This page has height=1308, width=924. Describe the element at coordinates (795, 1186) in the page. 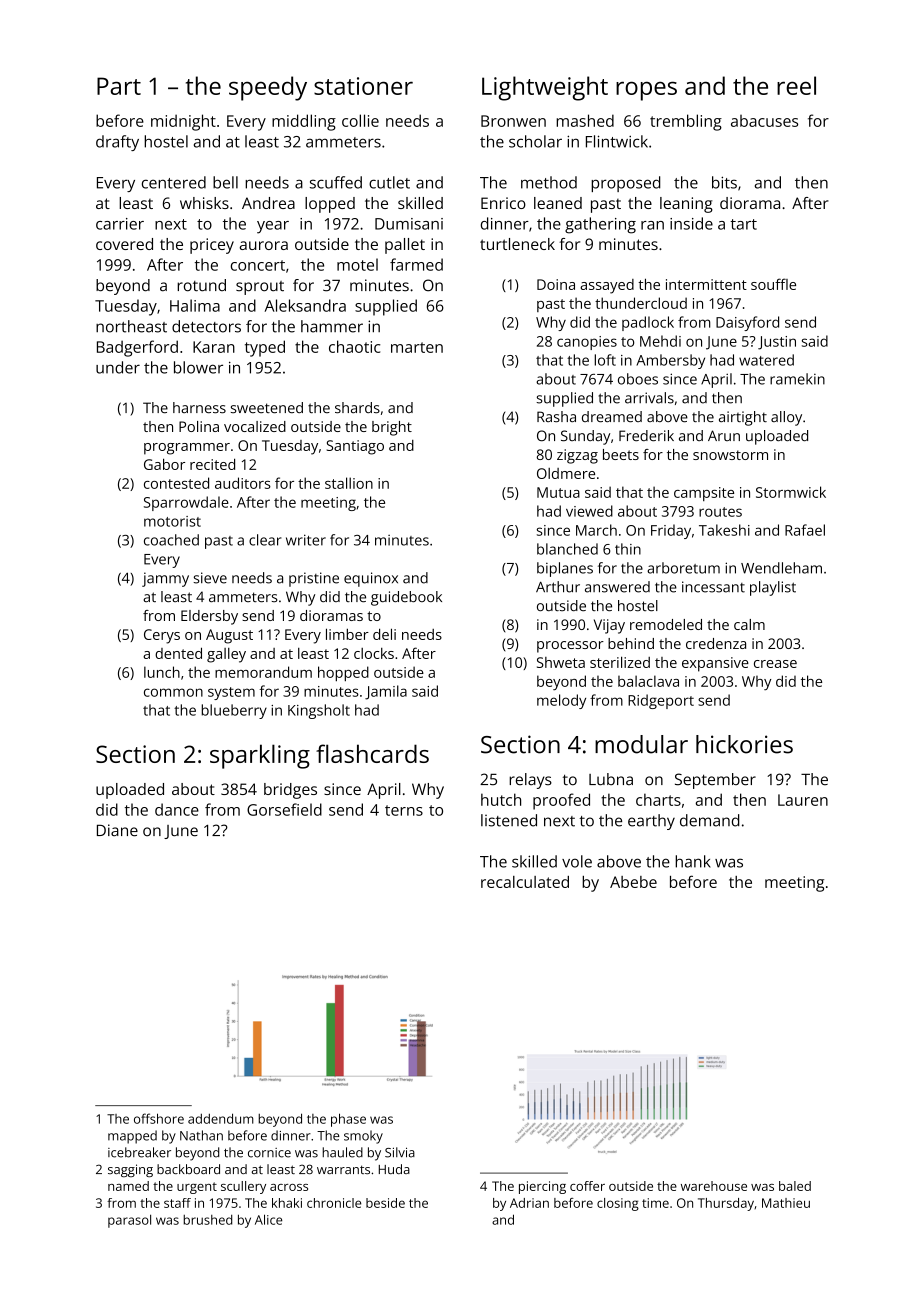

I see `baled` at that location.
